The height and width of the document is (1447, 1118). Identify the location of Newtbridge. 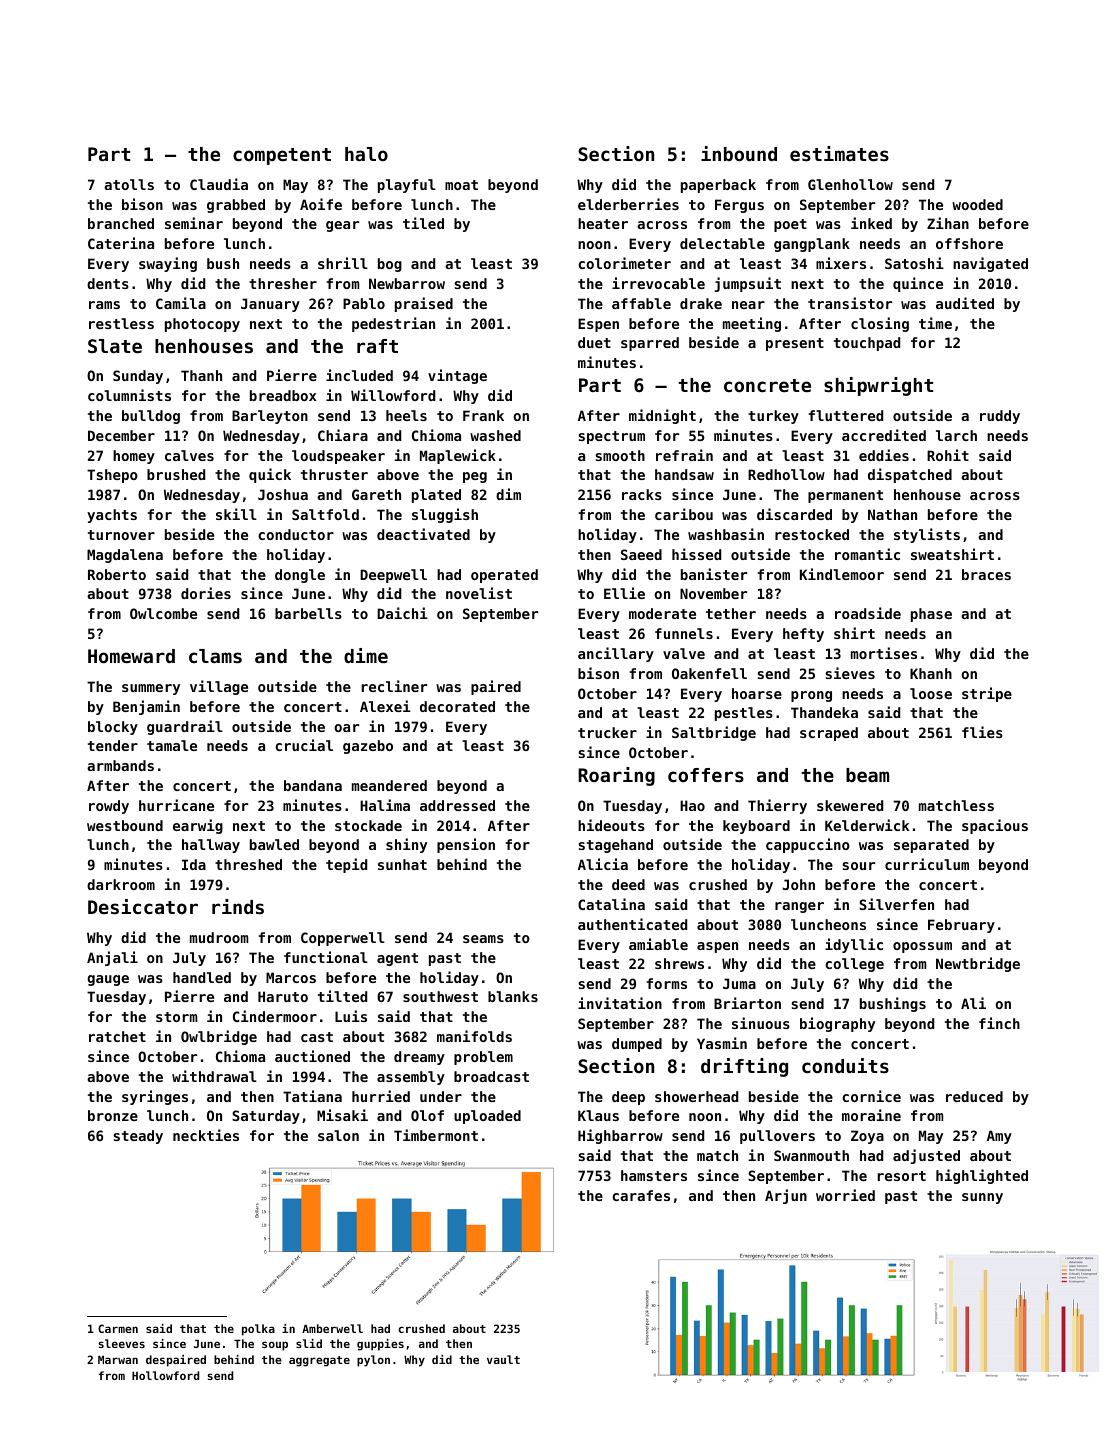
(978, 964).
